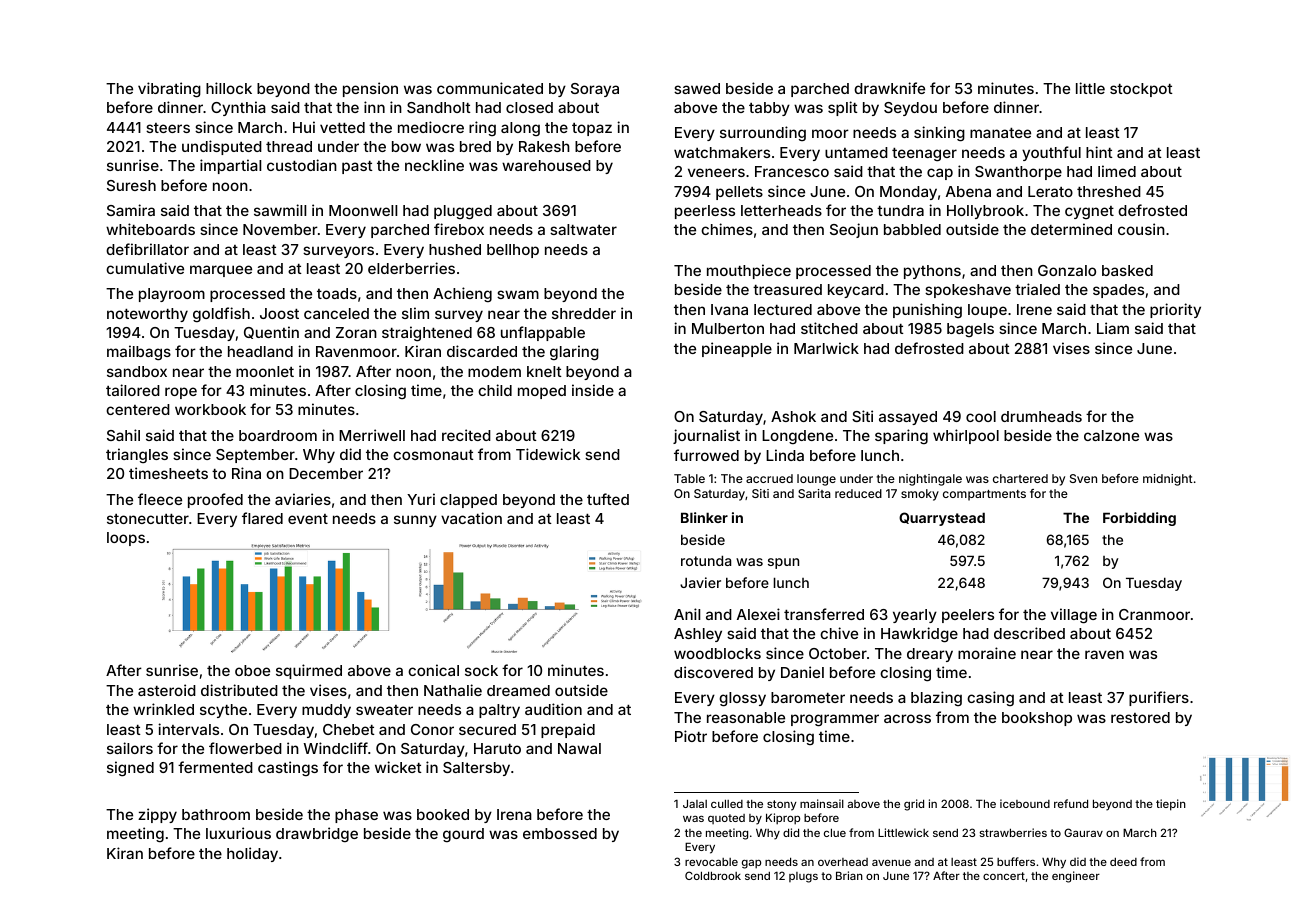  What do you see at coordinates (252, 854) in the screenshot?
I see `holiday` at bounding box center [252, 854].
